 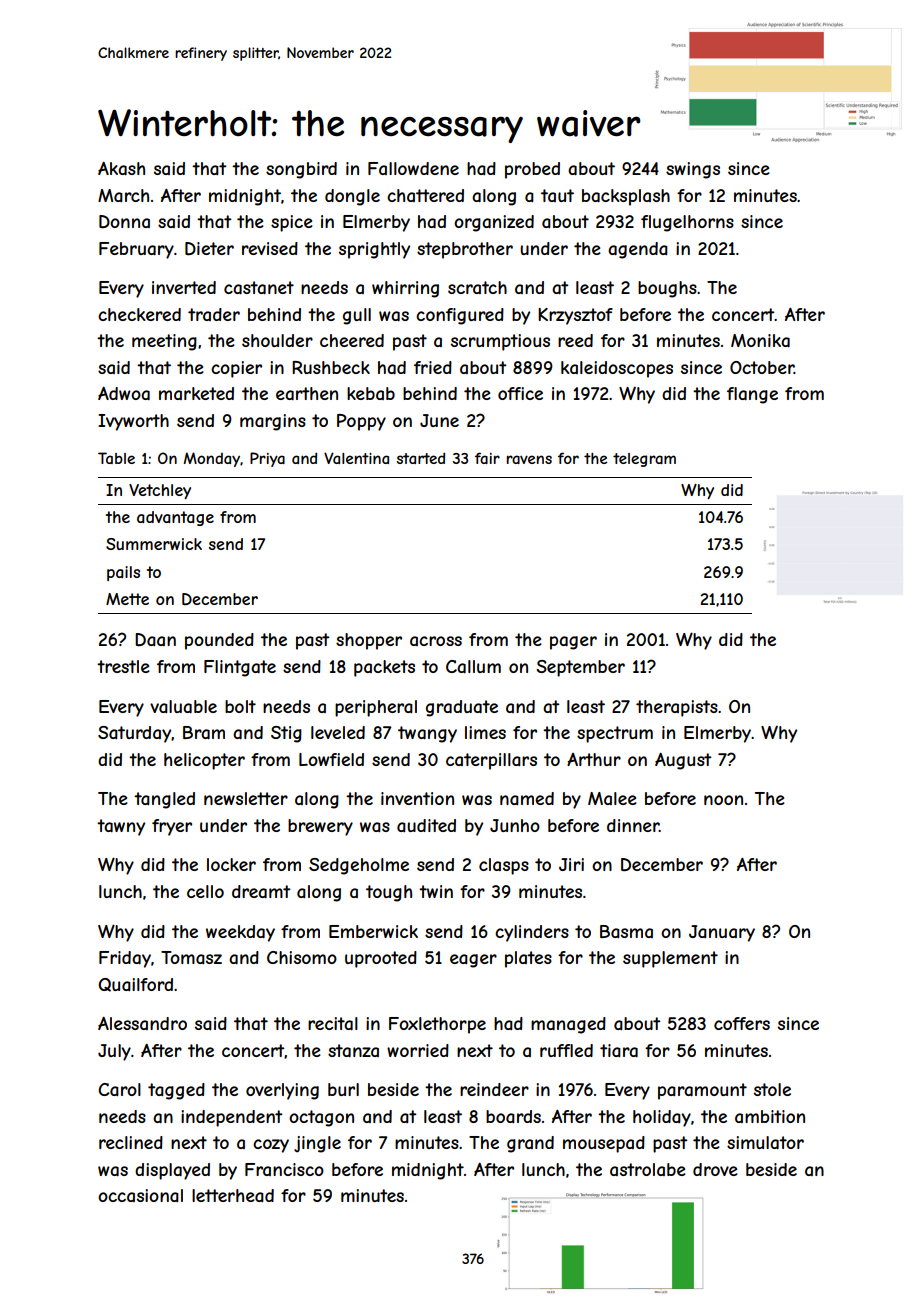 I want to click on Donna, so click(x=124, y=221).
